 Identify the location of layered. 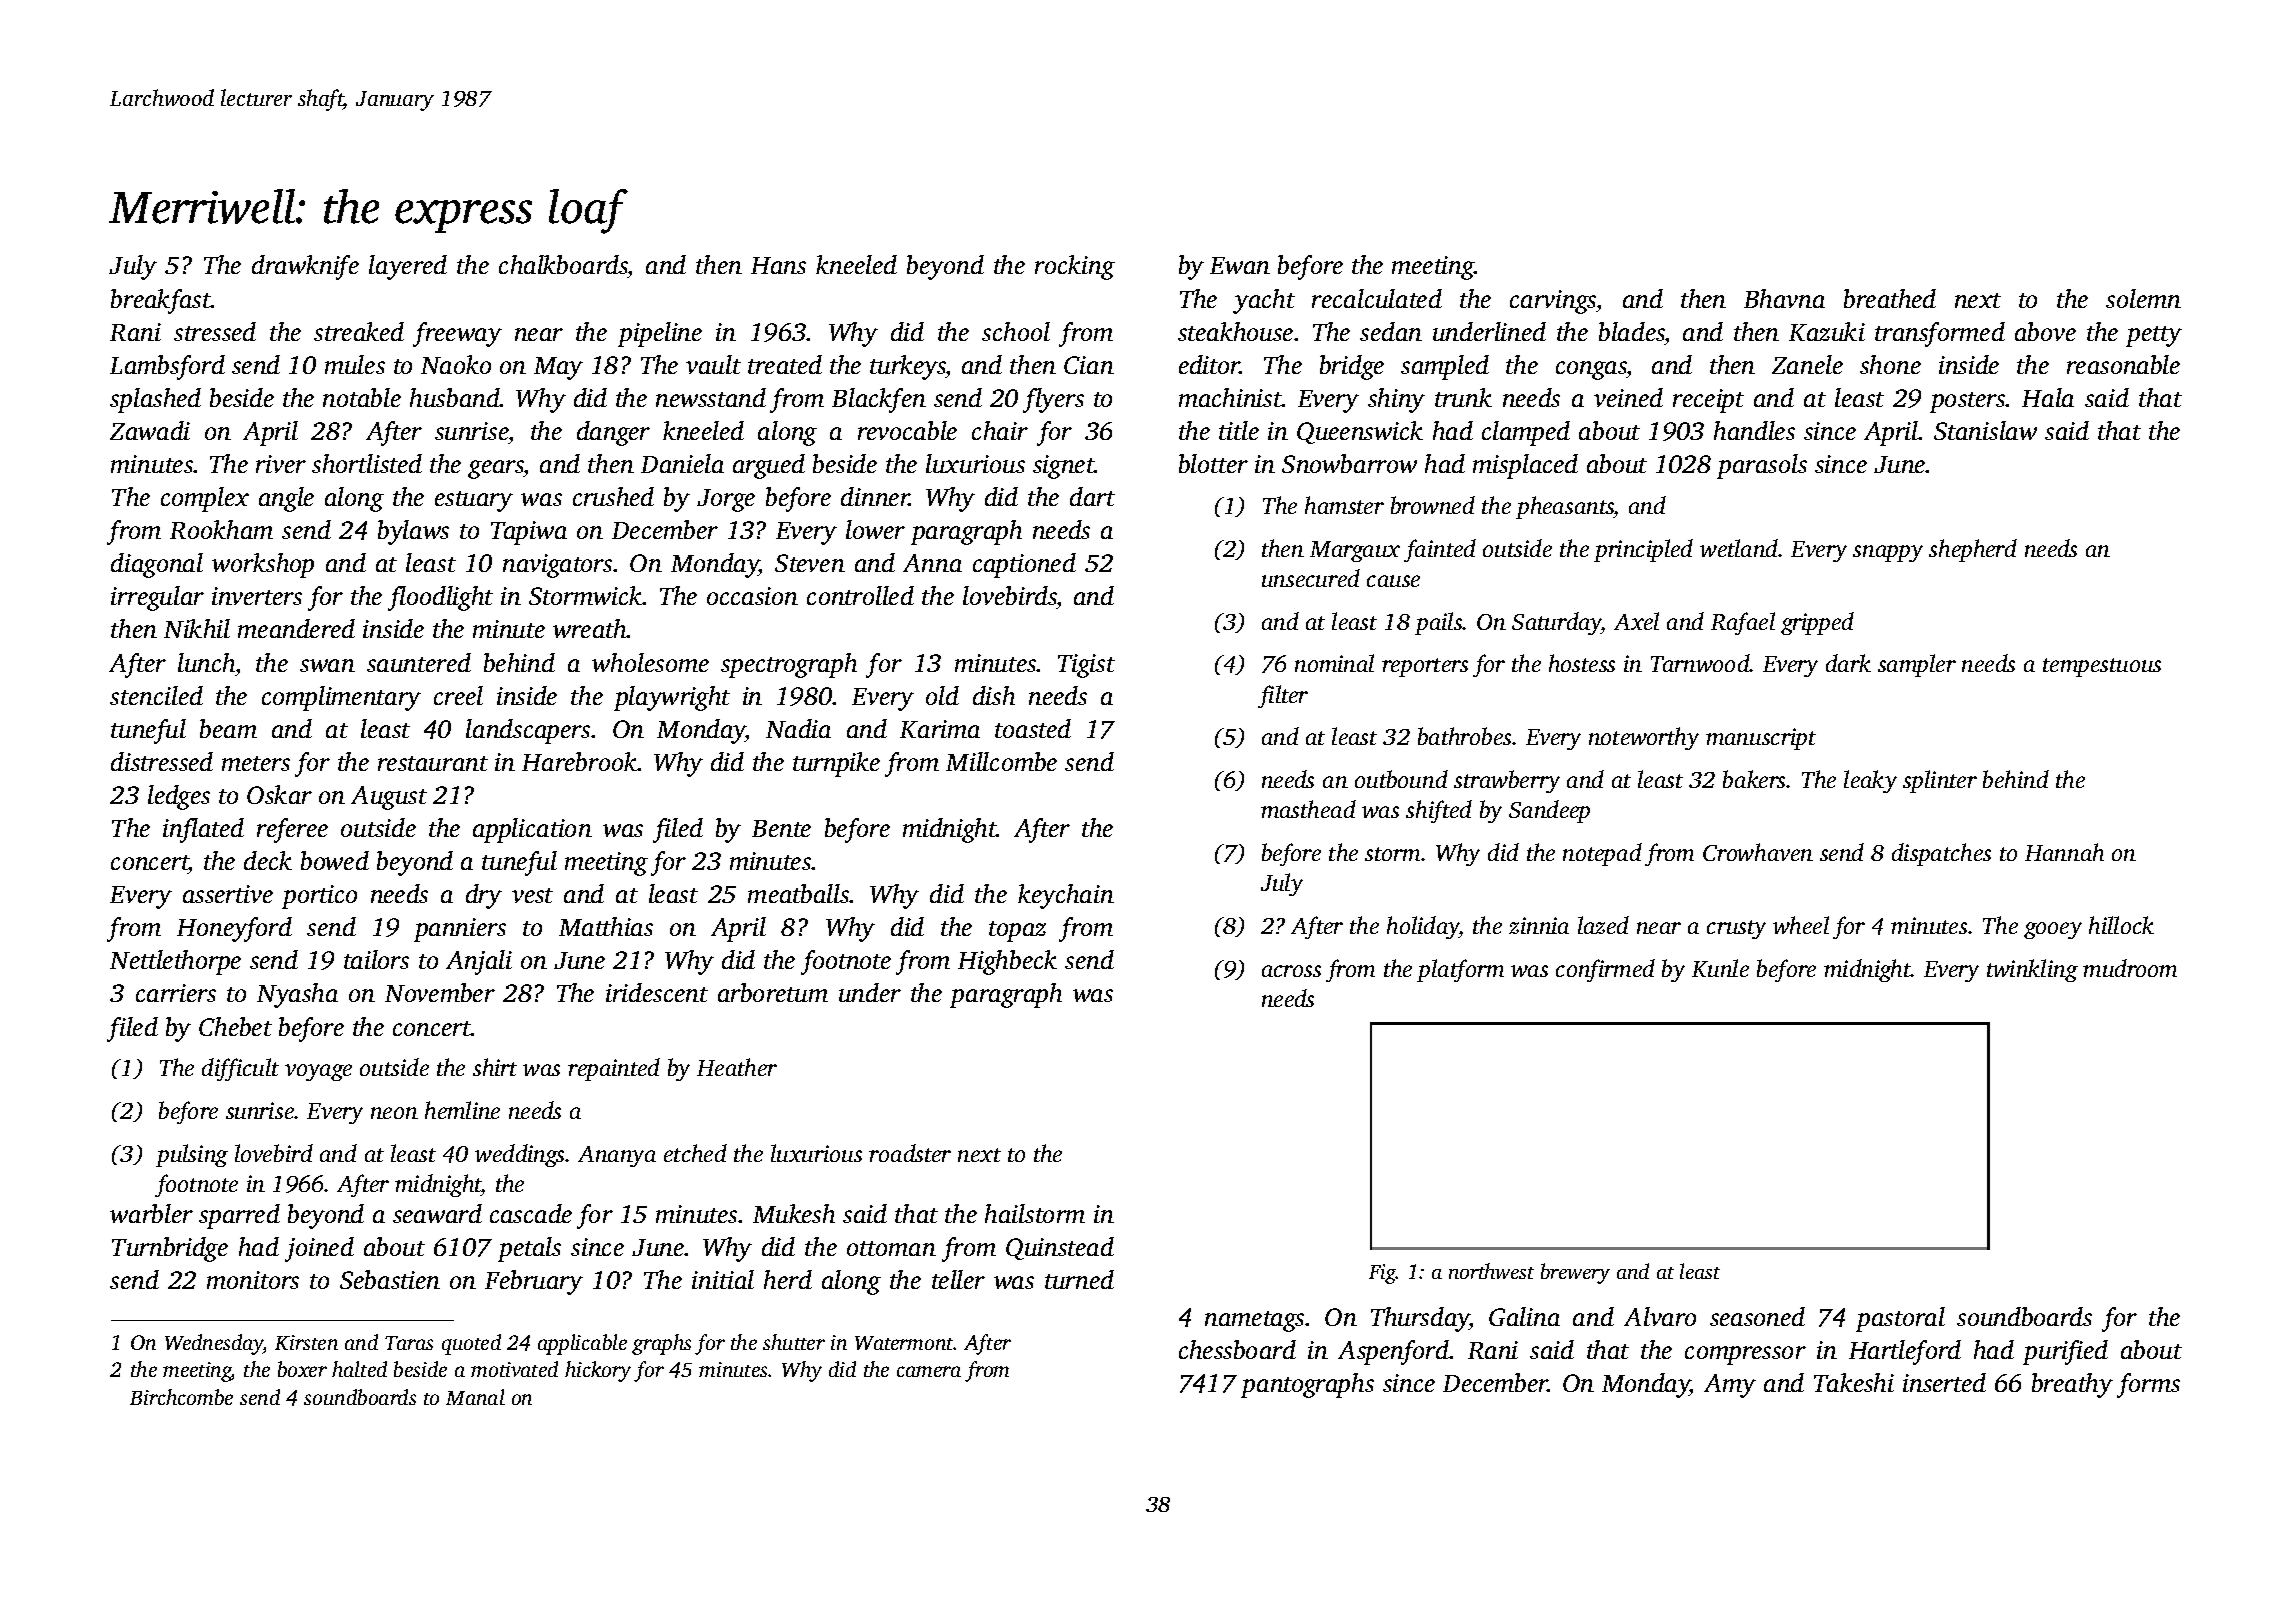
(408, 267).
